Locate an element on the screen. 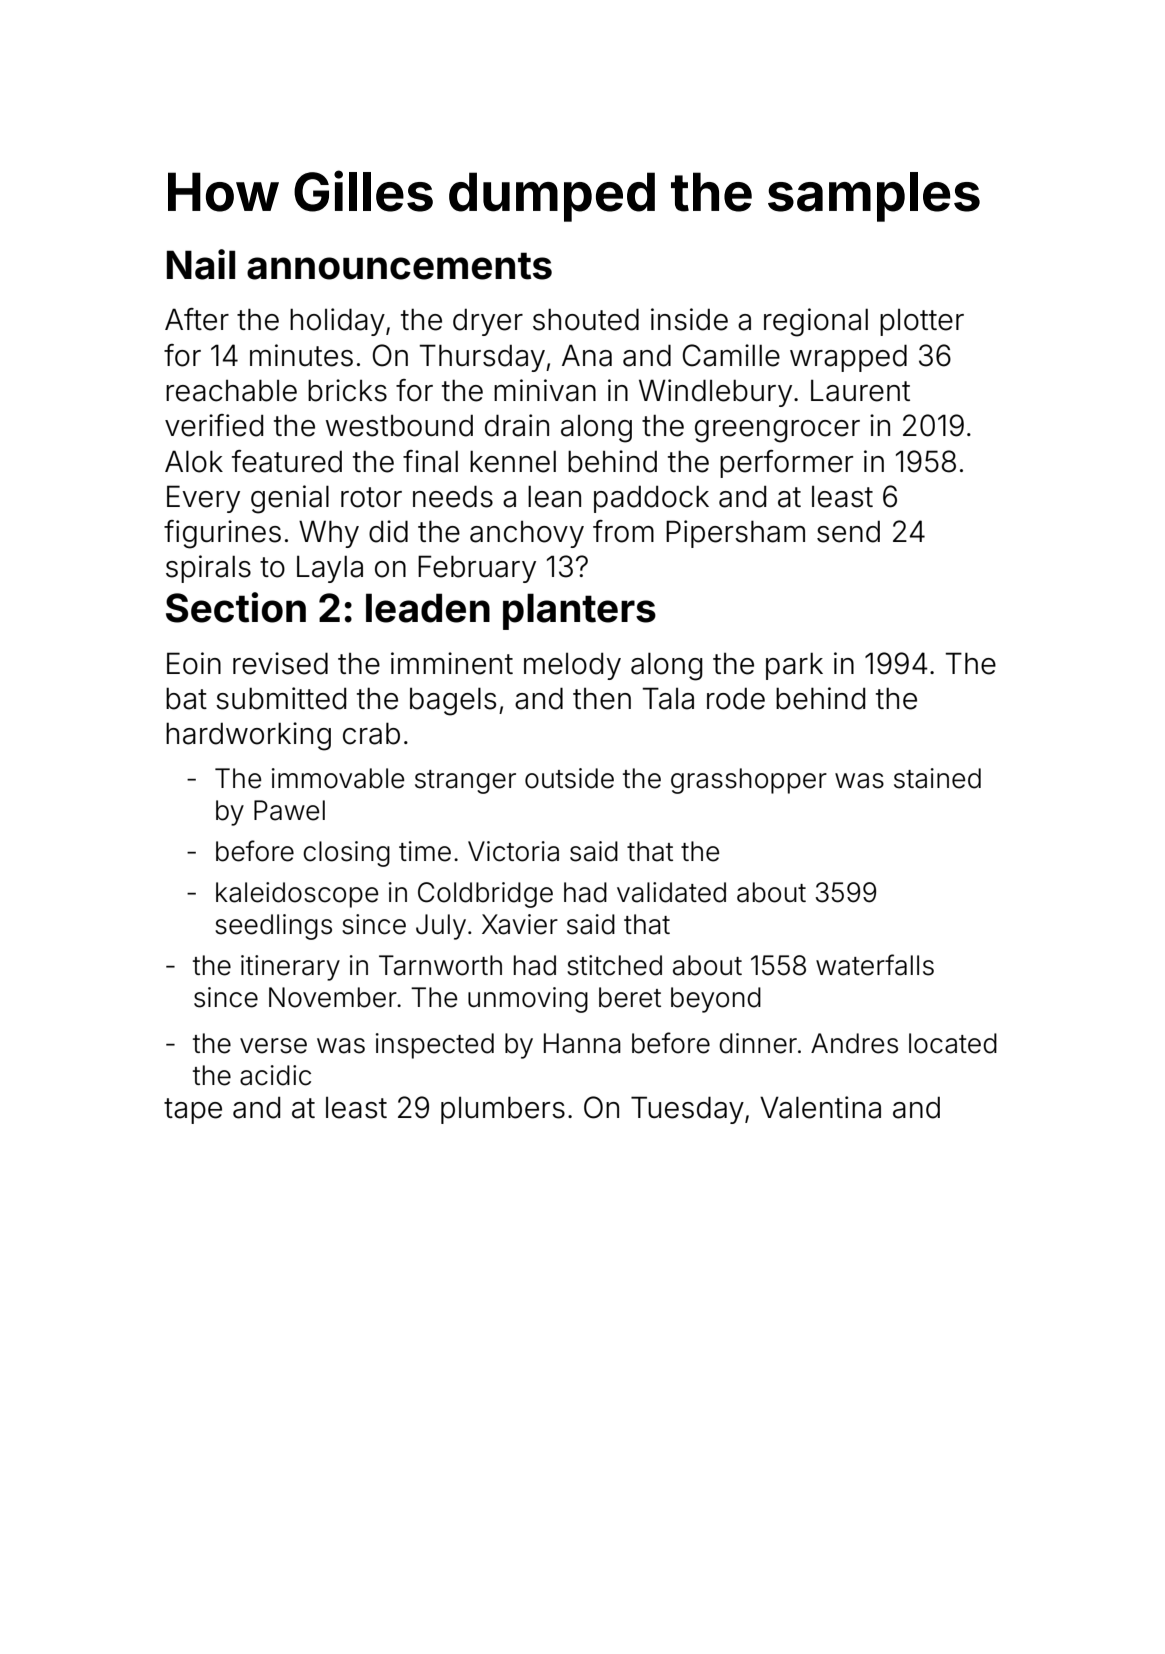 This screenshot has height=1654, width=1165. Laurent is located at coordinates (860, 391).
